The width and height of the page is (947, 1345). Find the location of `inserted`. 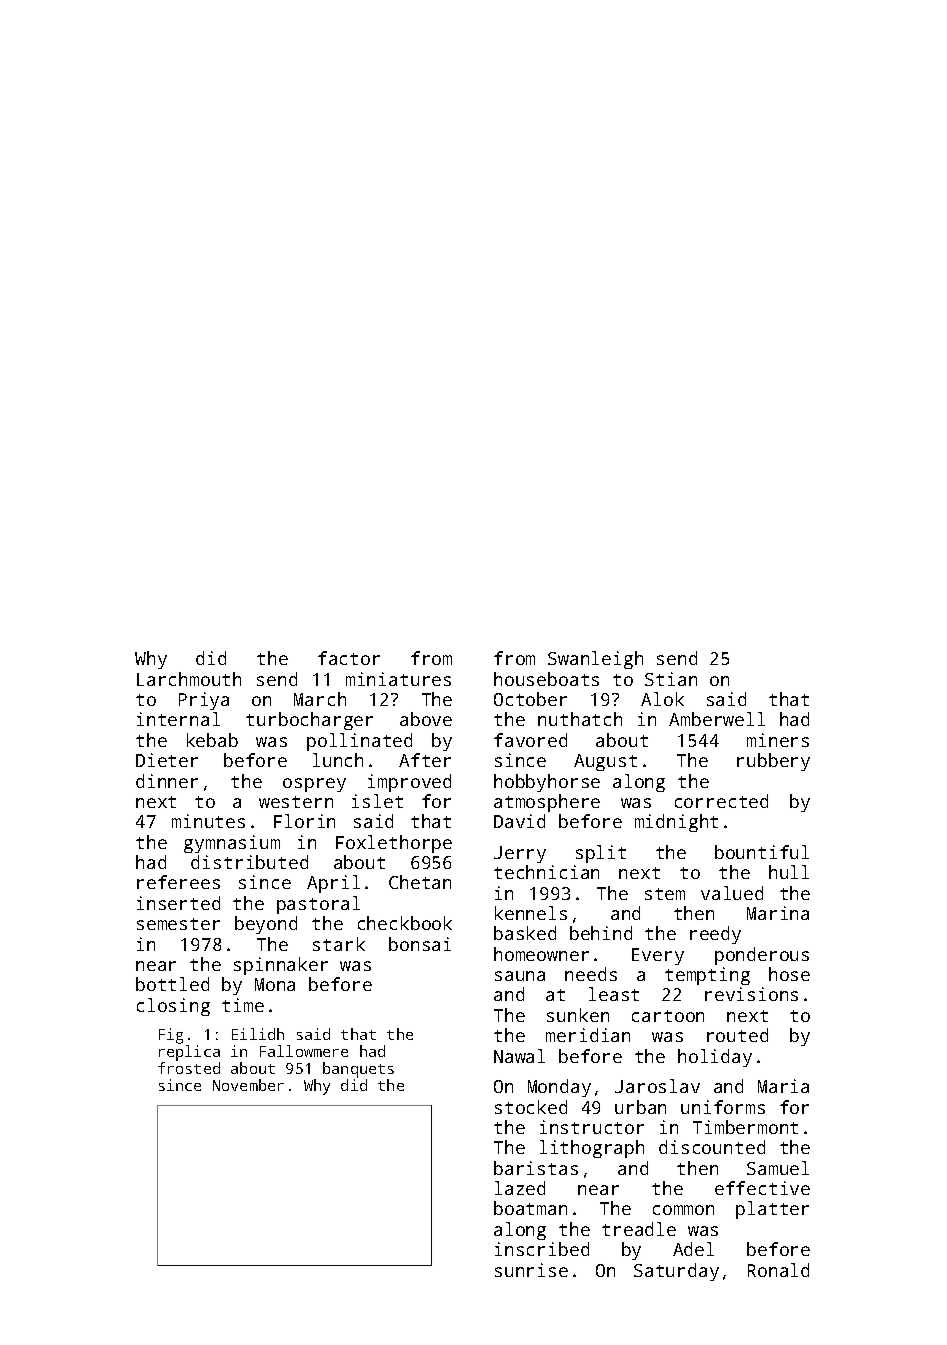

inserted is located at coordinates (178, 903).
